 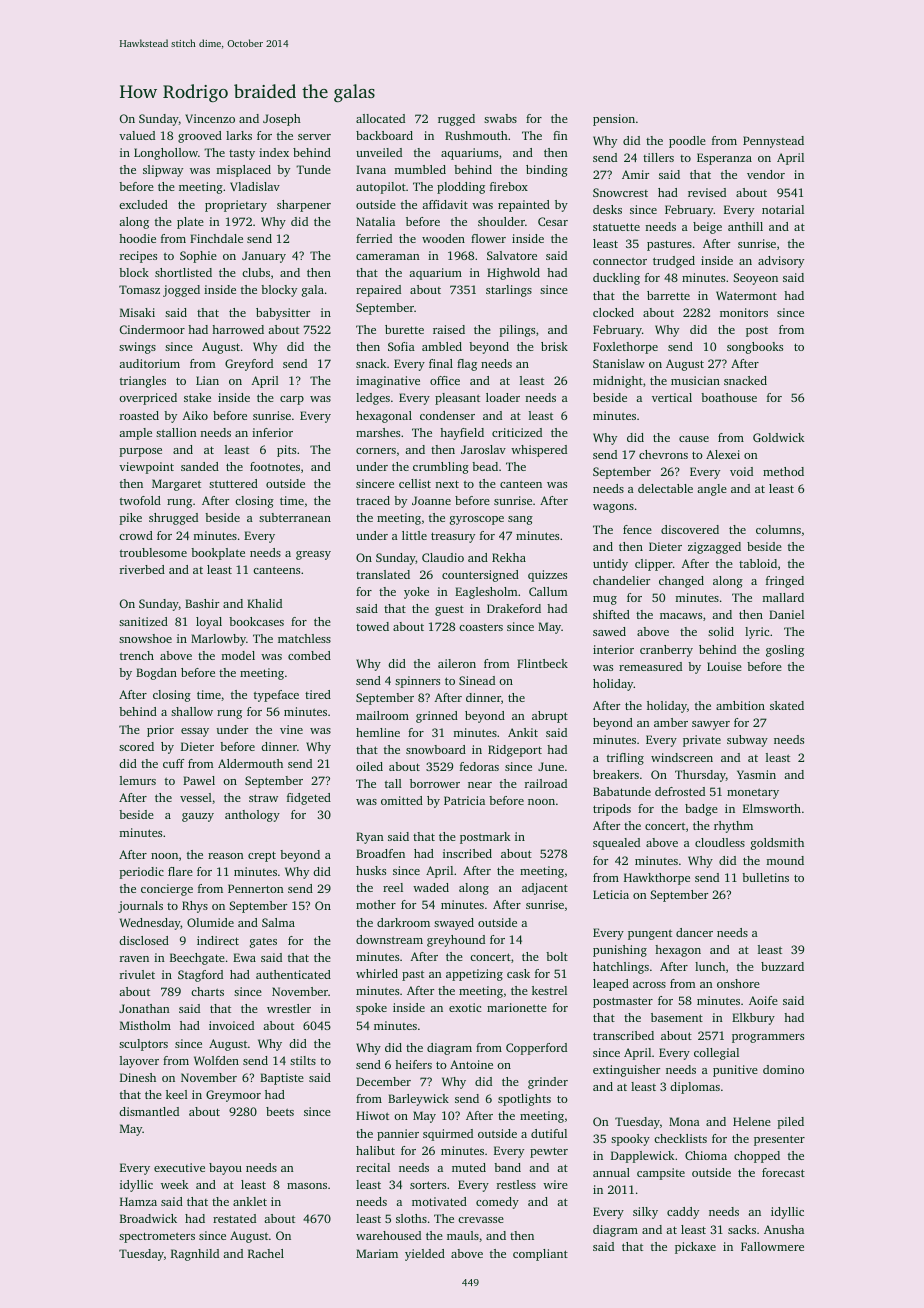 What do you see at coordinates (773, 142) in the document?
I see `Pennystead` at bounding box center [773, 142].
